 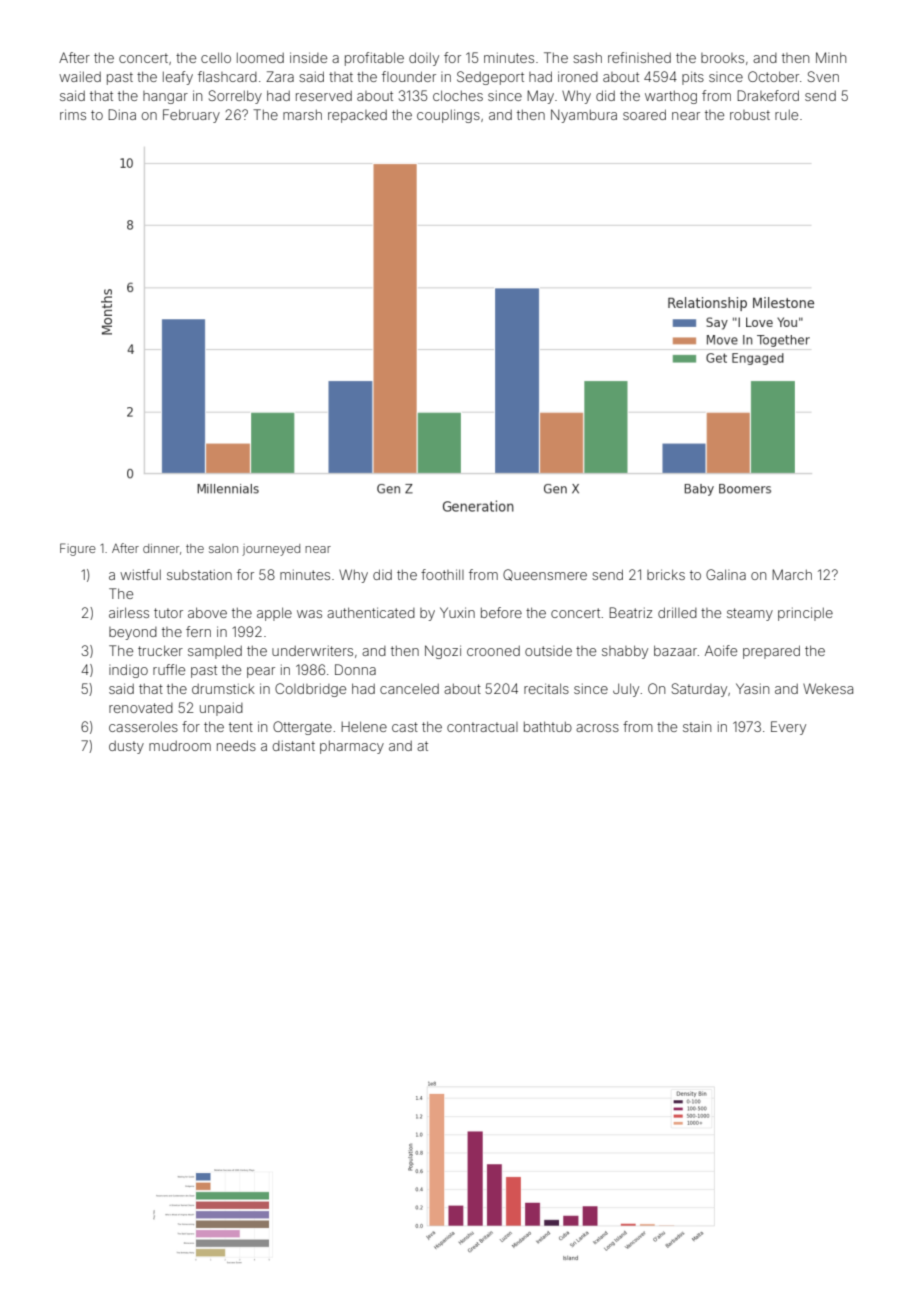 What do you see at coordinates (216, 57) in the screenshot?
I see `cello` at bounding box center [216, 57].
